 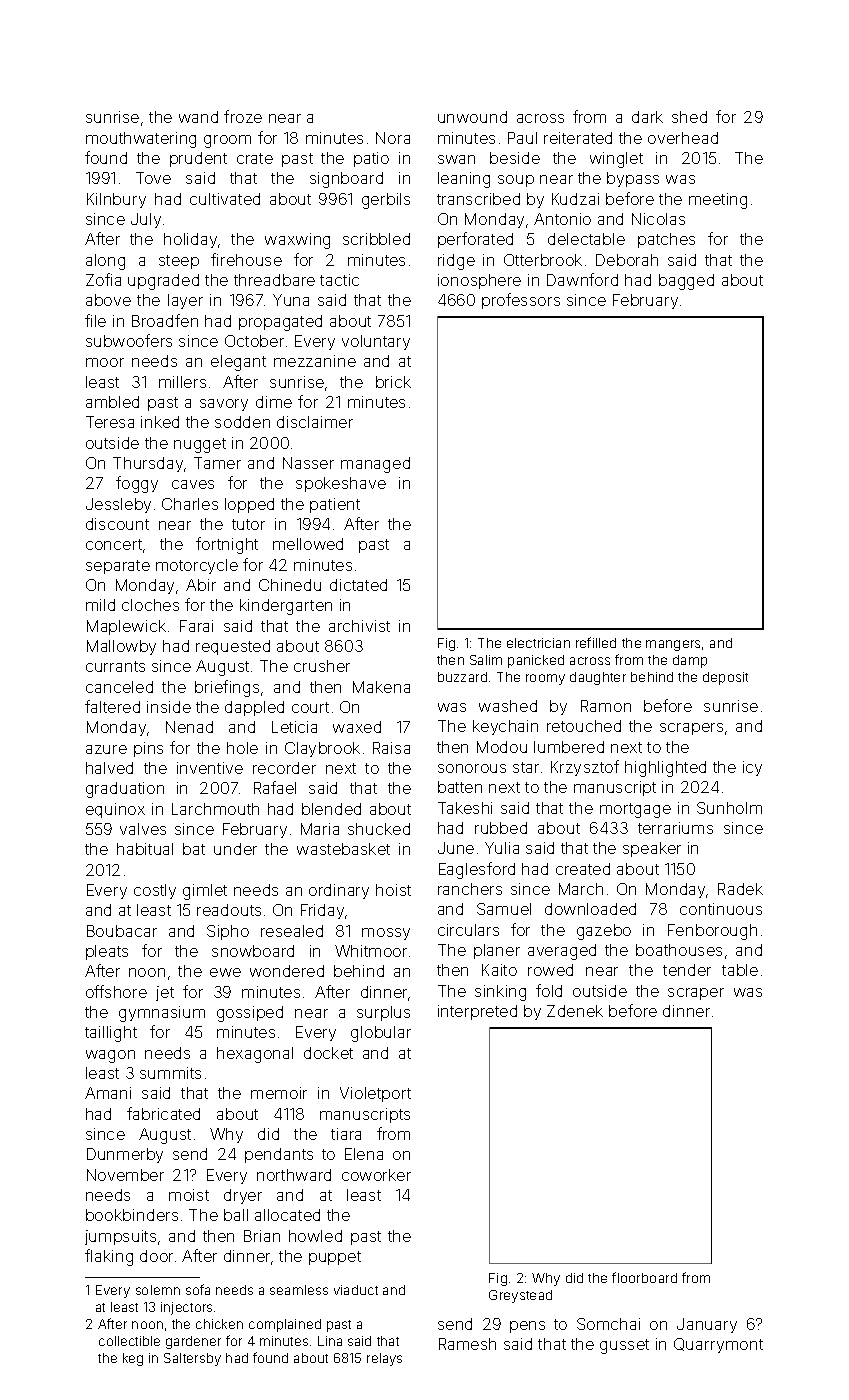 What do you see at coordinates (196, 626) in the screenshot?
I see `Farai` at bounding box center [196, 626].
